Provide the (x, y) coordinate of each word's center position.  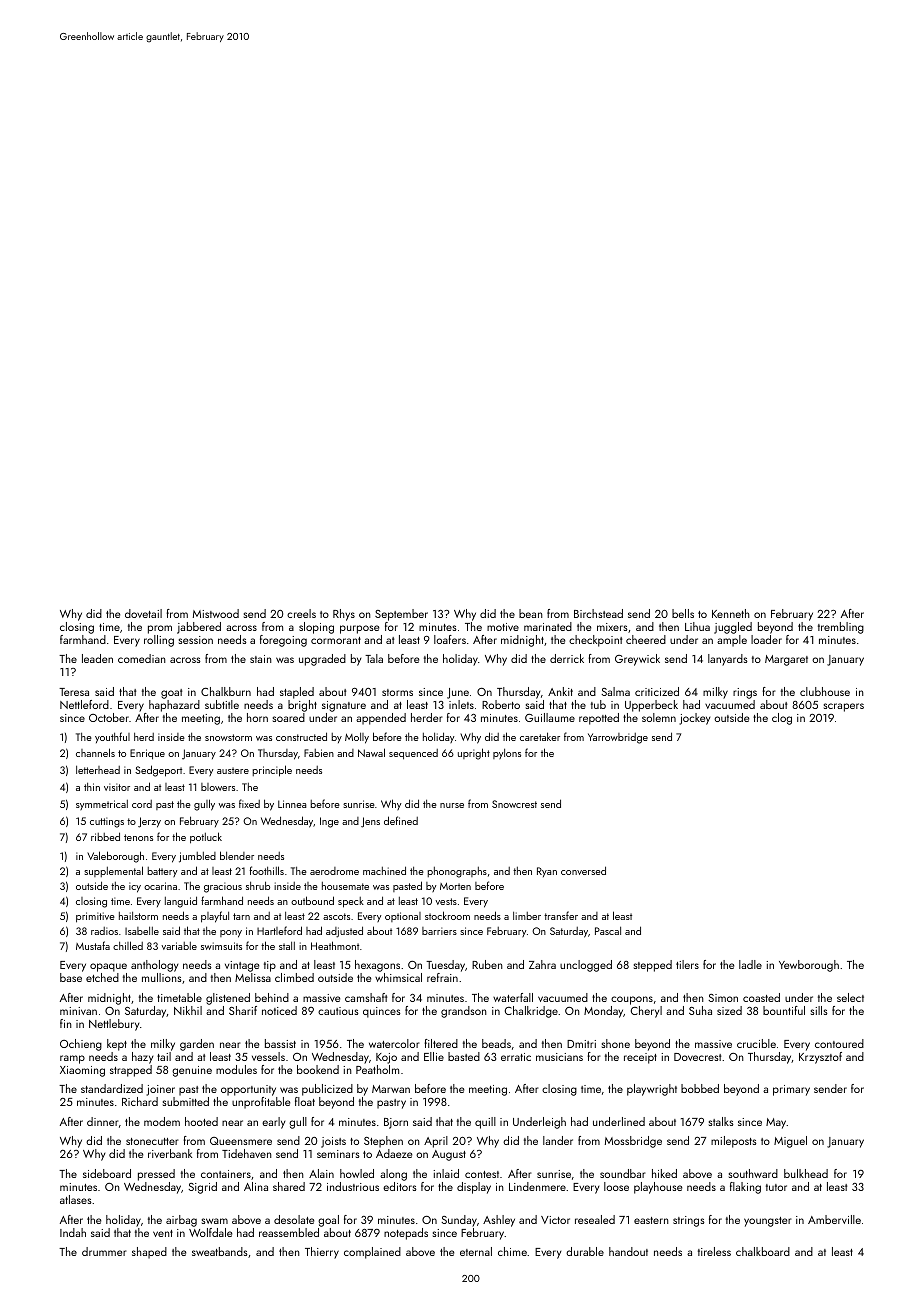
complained (372, 1253)
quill (485, 1123)
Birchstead (598, 613)
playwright (652, 1090)
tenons (138, 837)
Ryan (547, 872)
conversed (583, 870)
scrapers (844, 707)
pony (231, 934)
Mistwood (216, 613)
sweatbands (220, 1251)
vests (446, 901)
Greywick (637, 660)
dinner (103, 1121)
